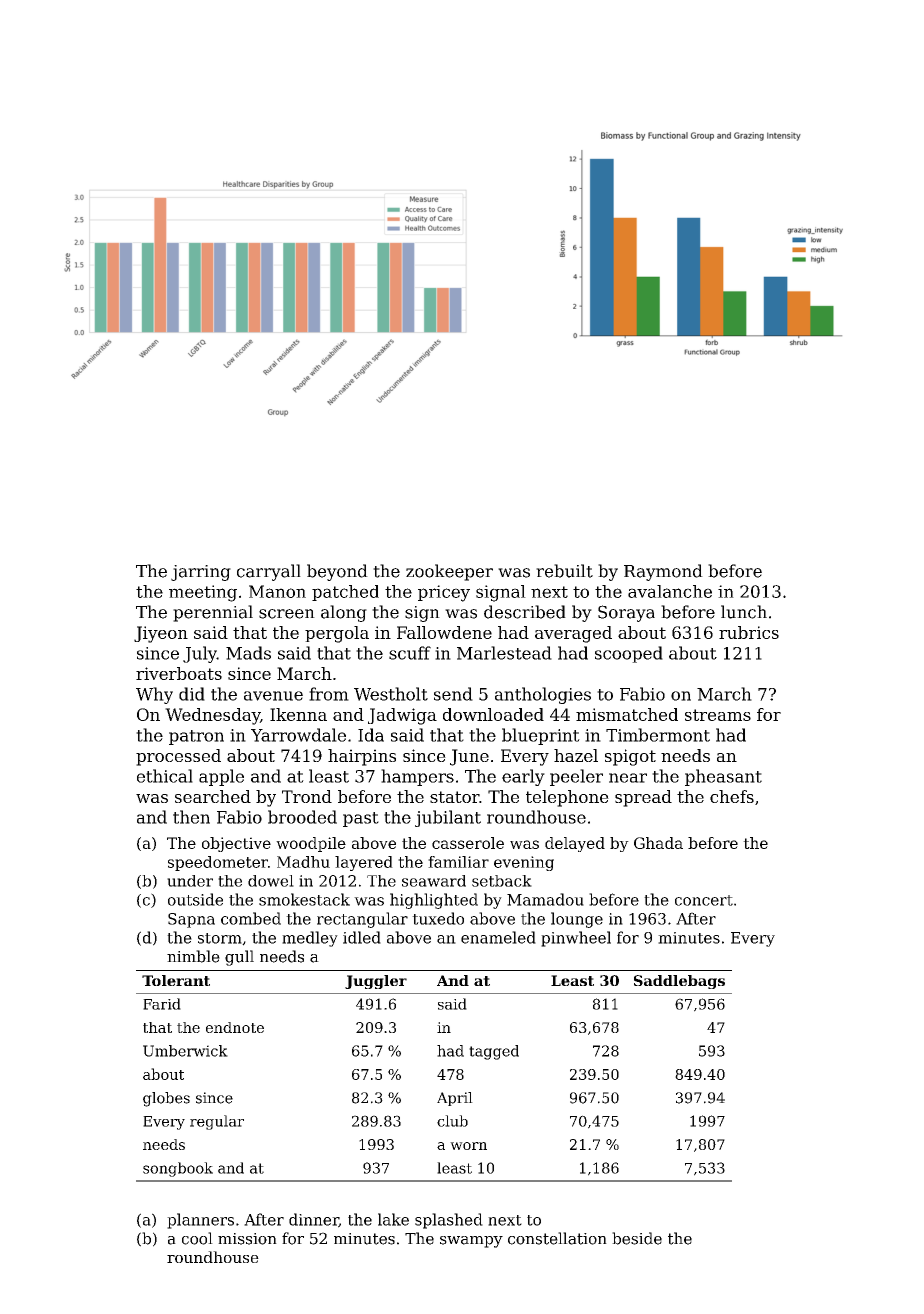  I want to click on avalanche, so click(670, 591).
